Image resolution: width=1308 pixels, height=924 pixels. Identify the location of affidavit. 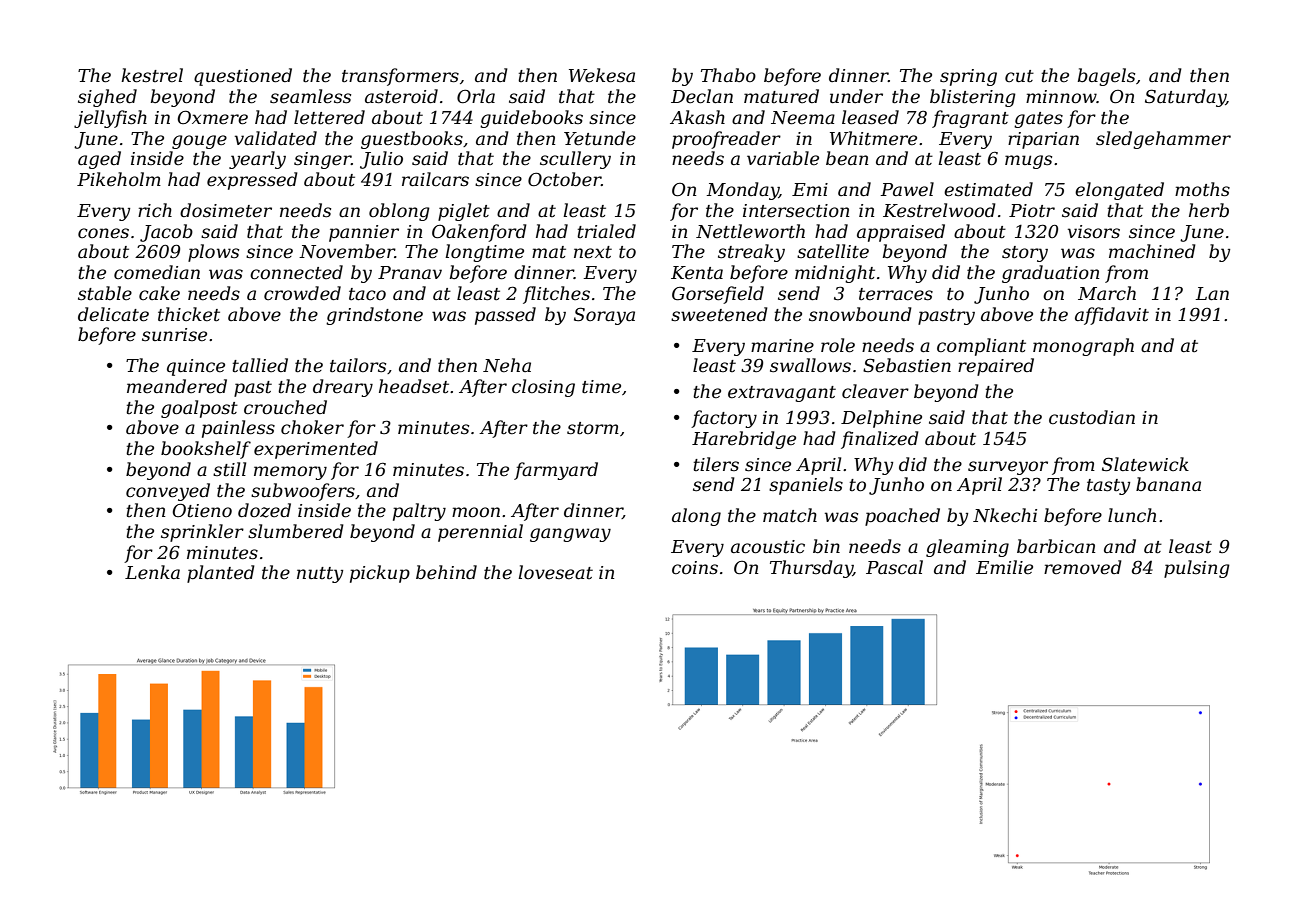
(1112, 316).
